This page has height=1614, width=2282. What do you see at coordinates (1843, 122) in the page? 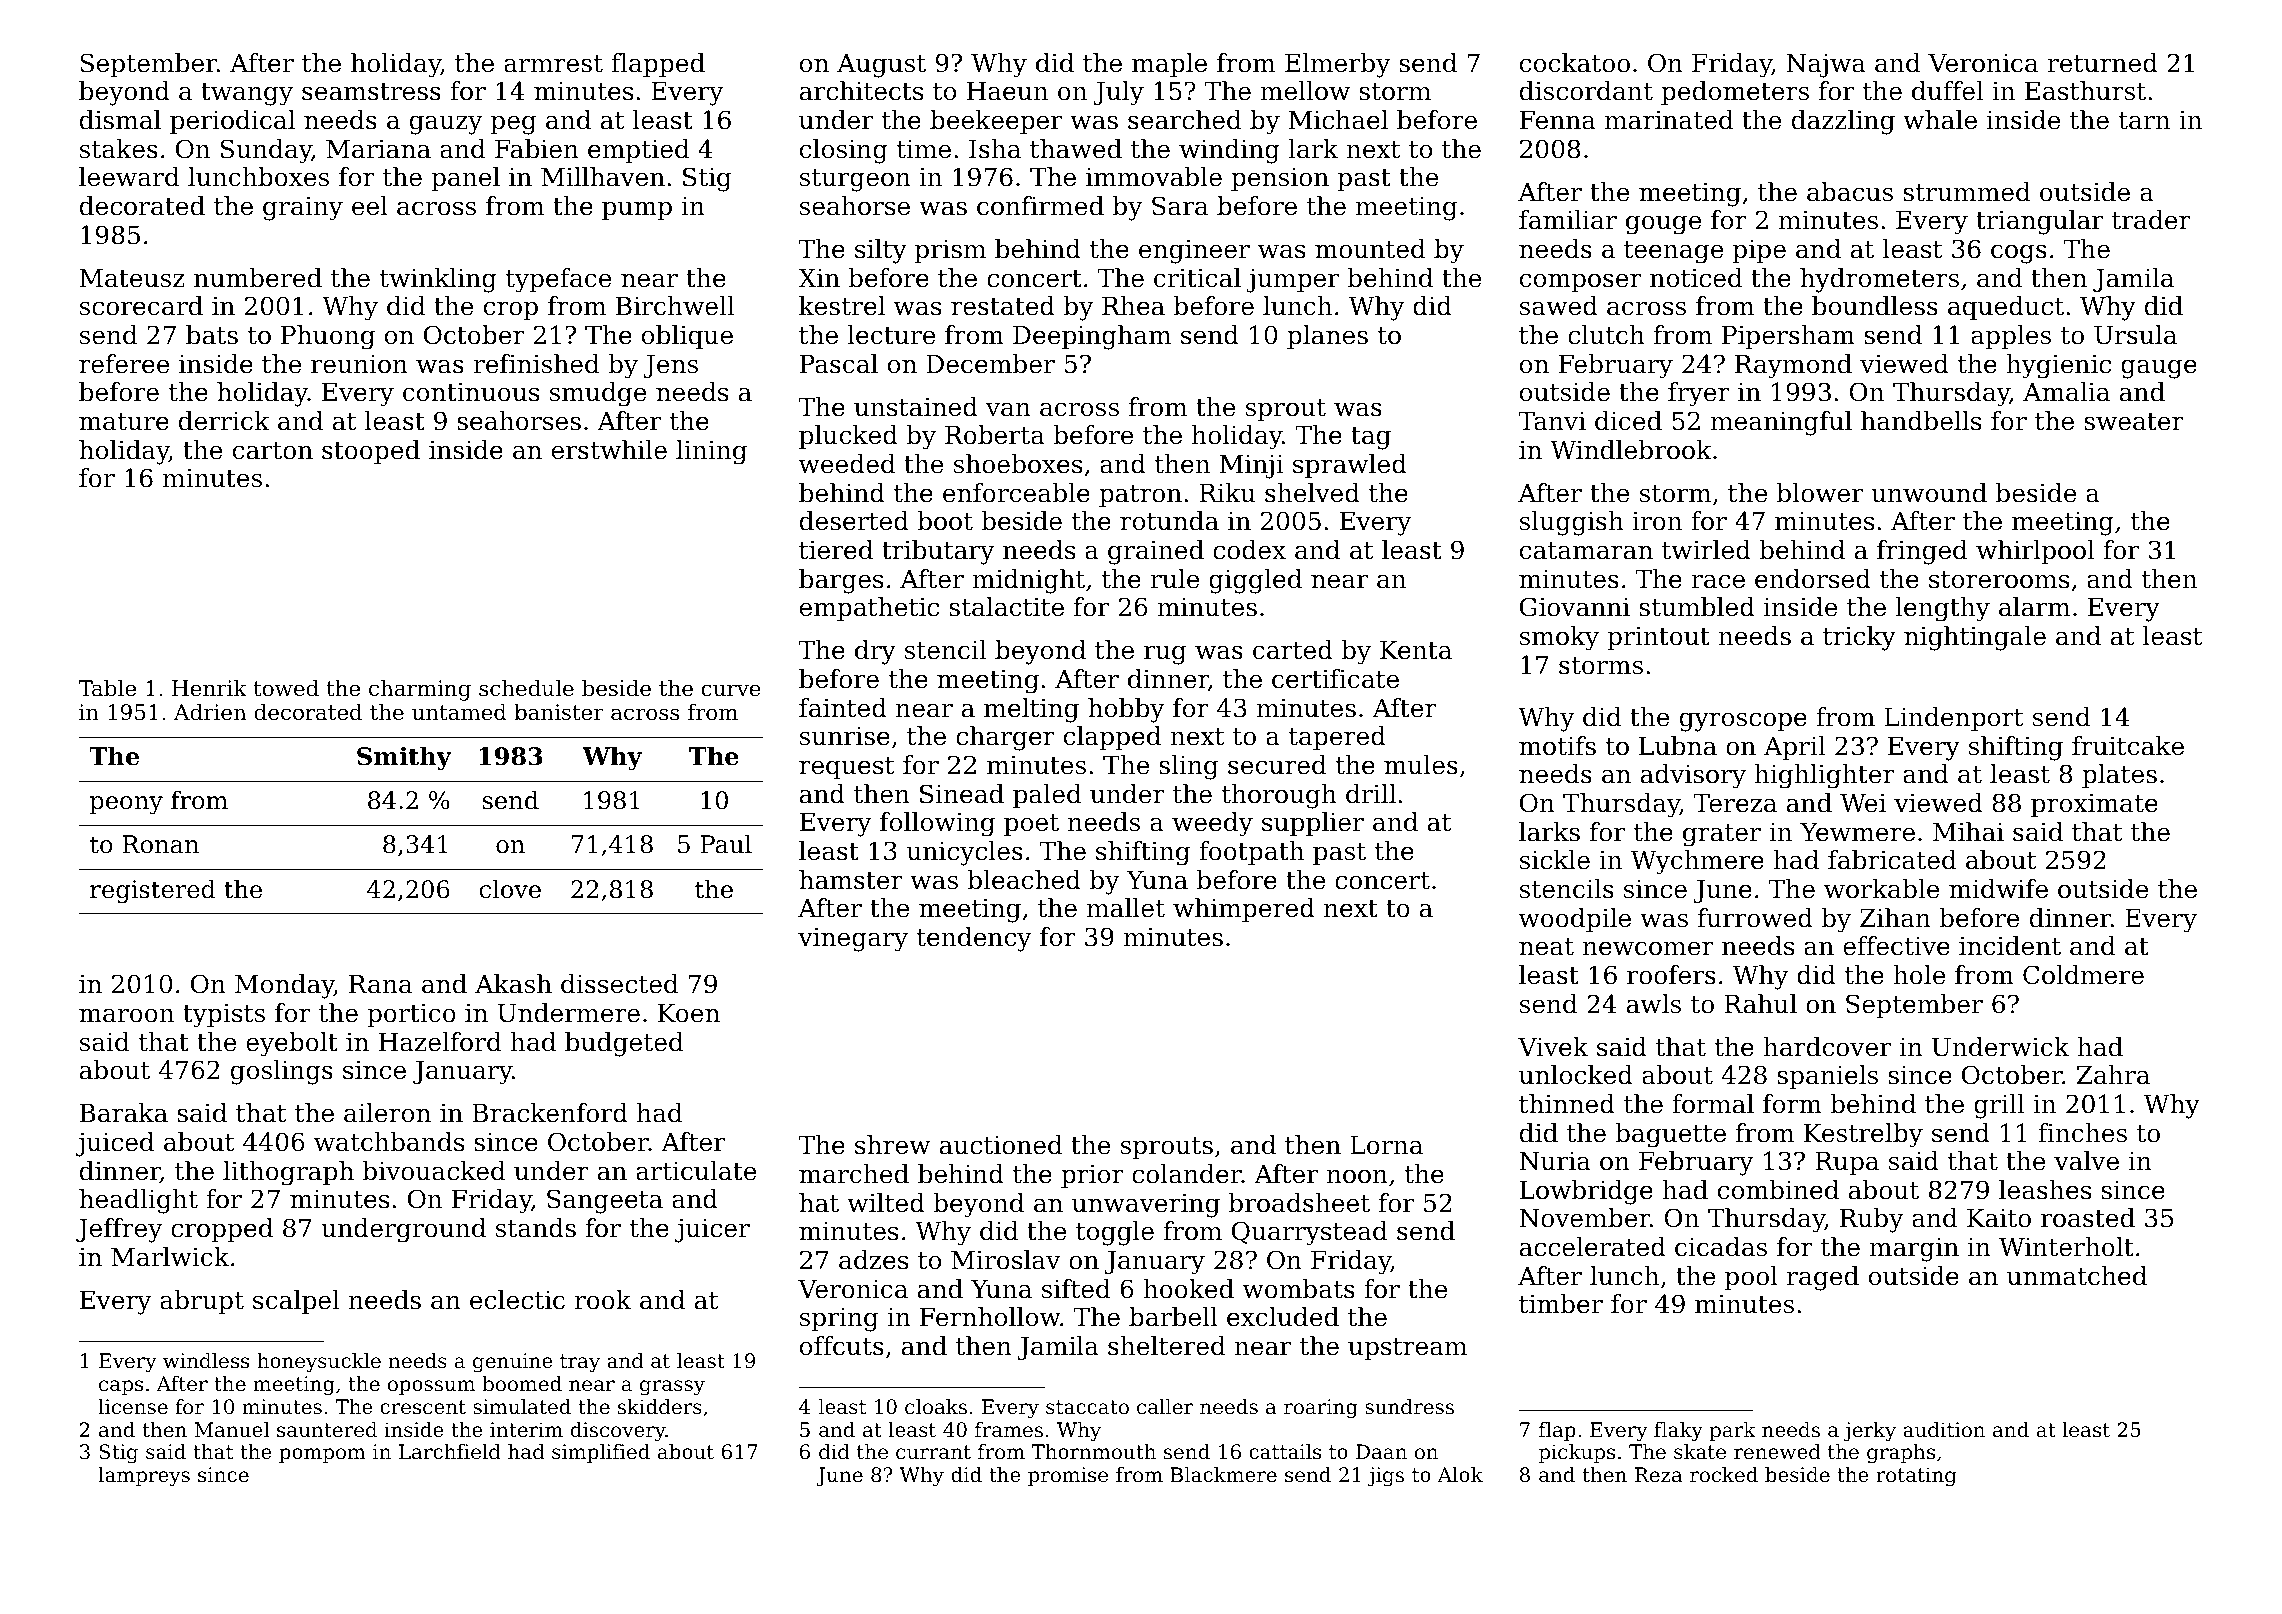
I see `dazzling` at bounding box center [1843, 122].
